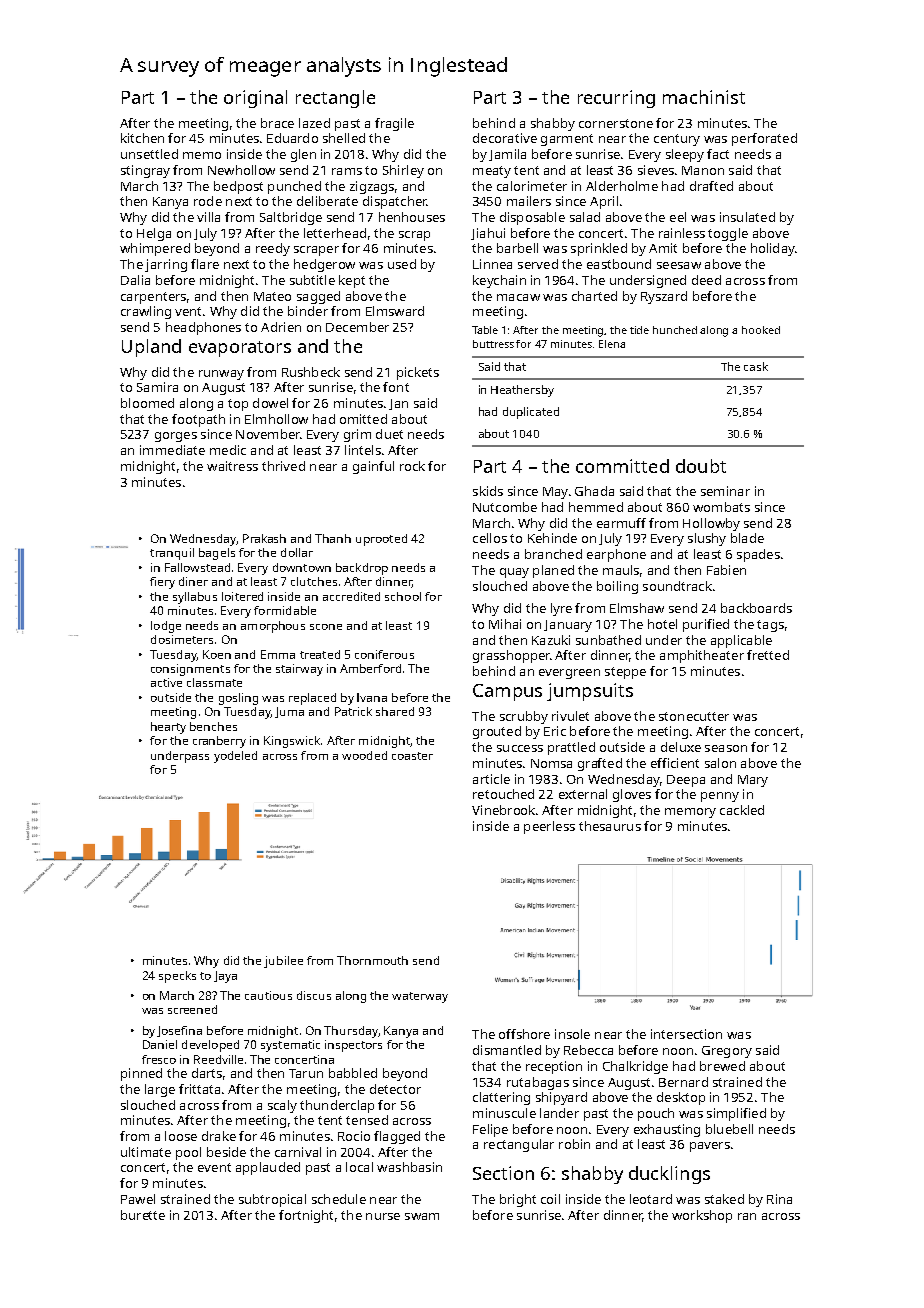 Image resolution: width=924 pixels, height=1308 pixels. I want to click on Mateo, so click(272, 296).
